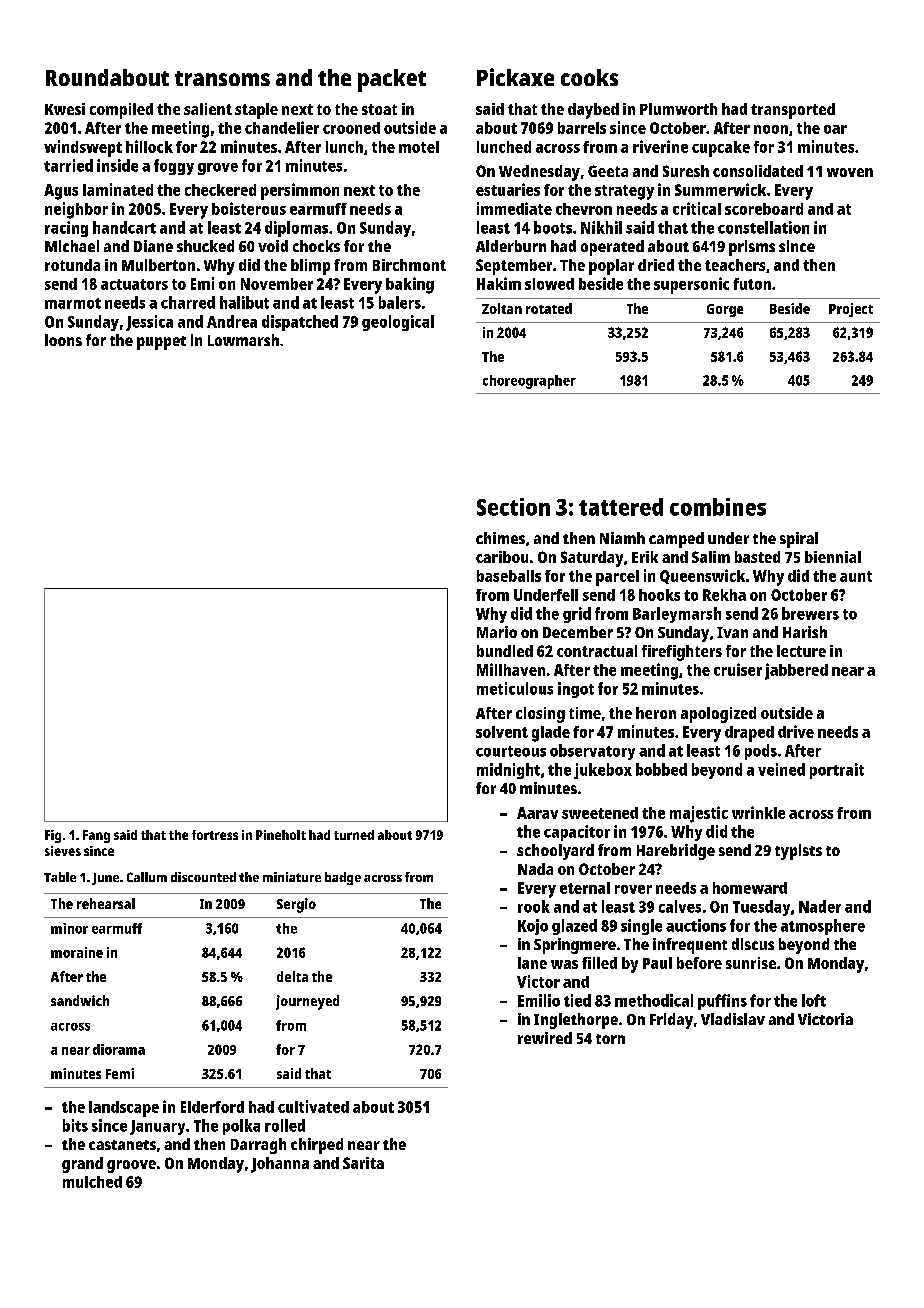  I want to click on immediate, so click(514, 208).
